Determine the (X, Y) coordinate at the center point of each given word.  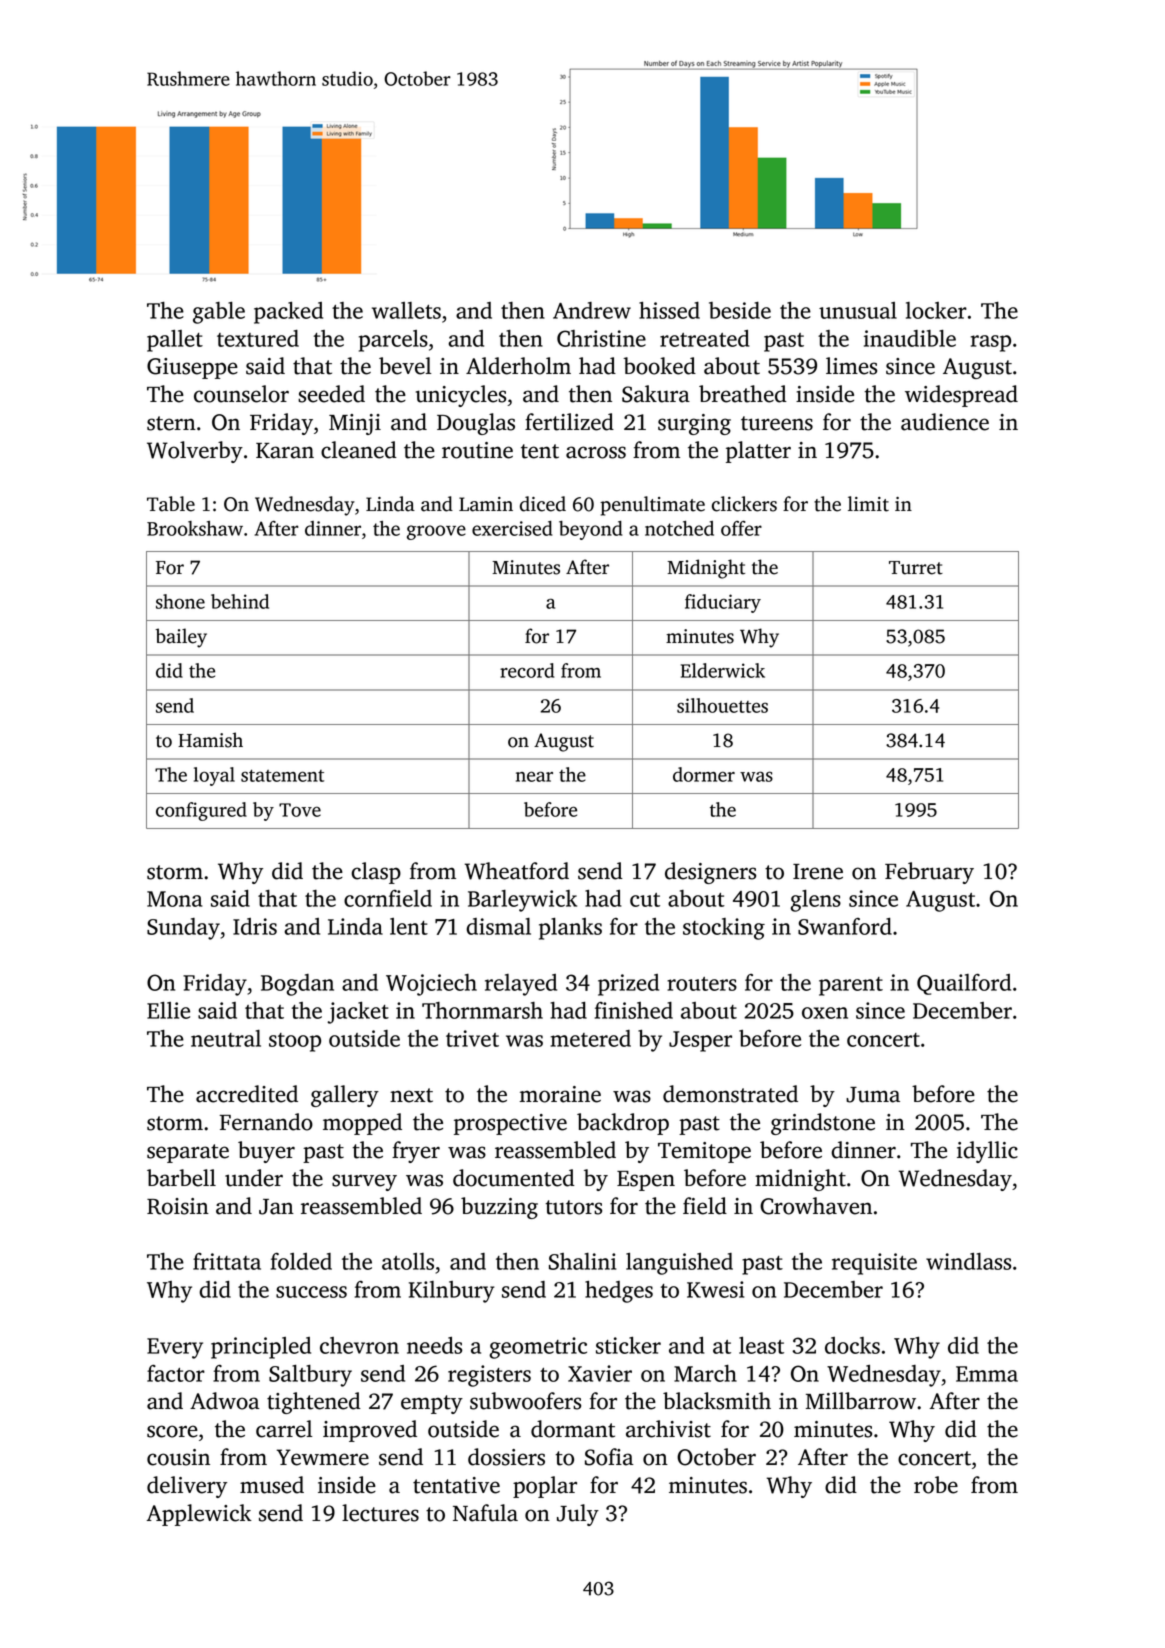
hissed (669, 310)
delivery (187, 1487)
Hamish (210, 740)
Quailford (964, 984)
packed (288, 313)
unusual (858, 310)
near (534, 776)
